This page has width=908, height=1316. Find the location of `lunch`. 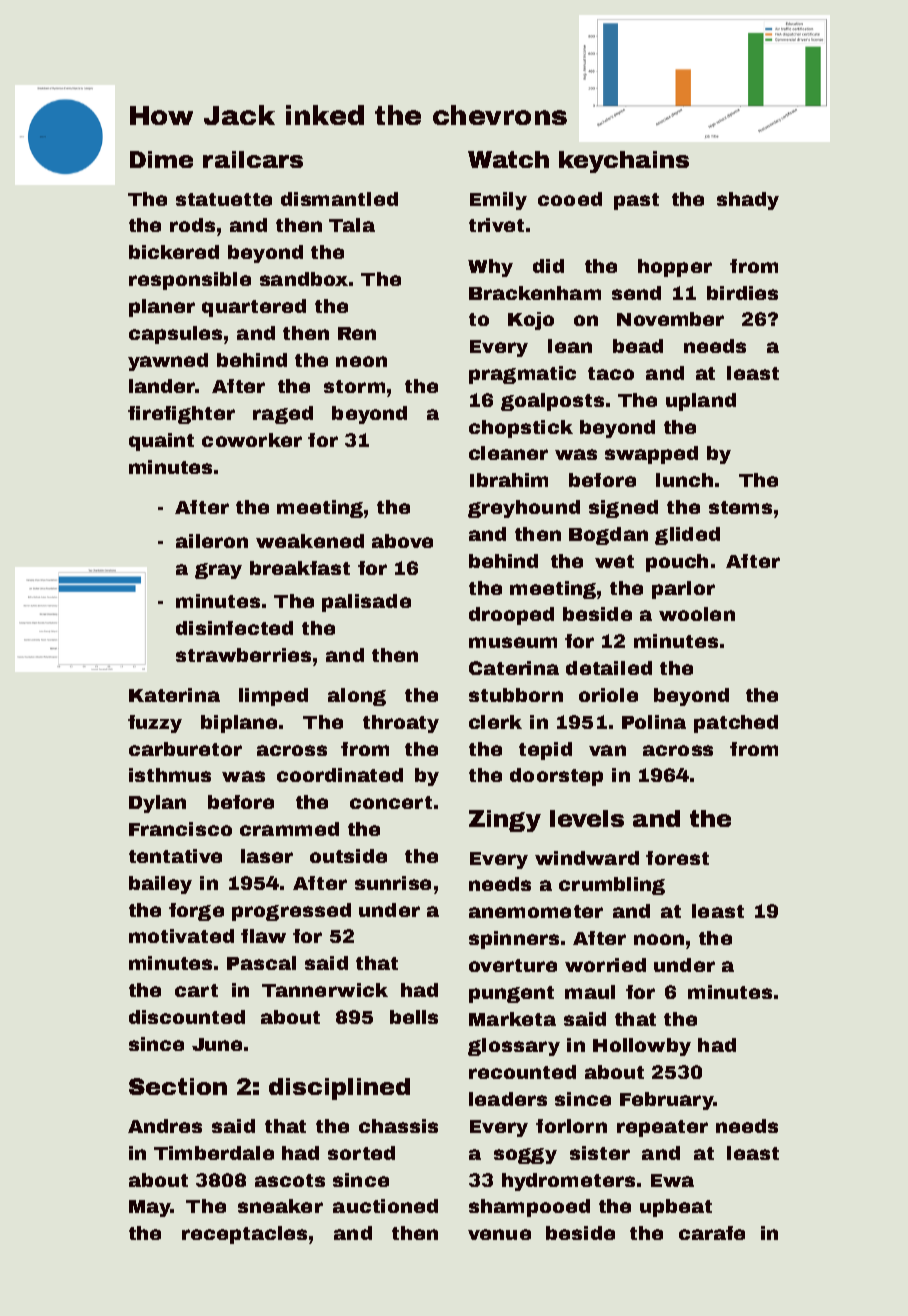

lunch is located at coordinates (684, 480).
